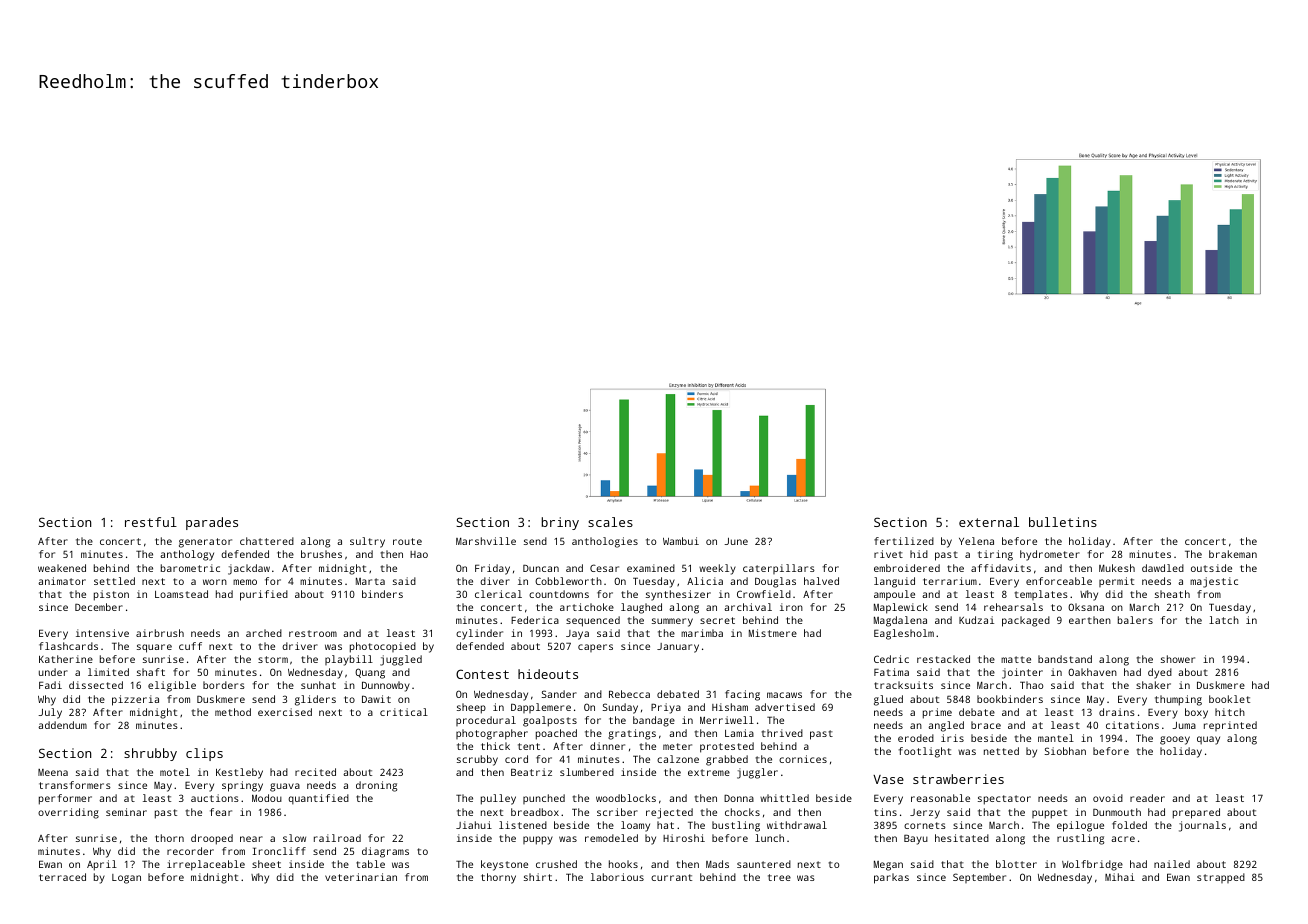 Image resolution: width=1308 pixels, height=924 pixels. Describe the element at coordinates (1233, 554) in the image. I see `brakeman` at that location.
